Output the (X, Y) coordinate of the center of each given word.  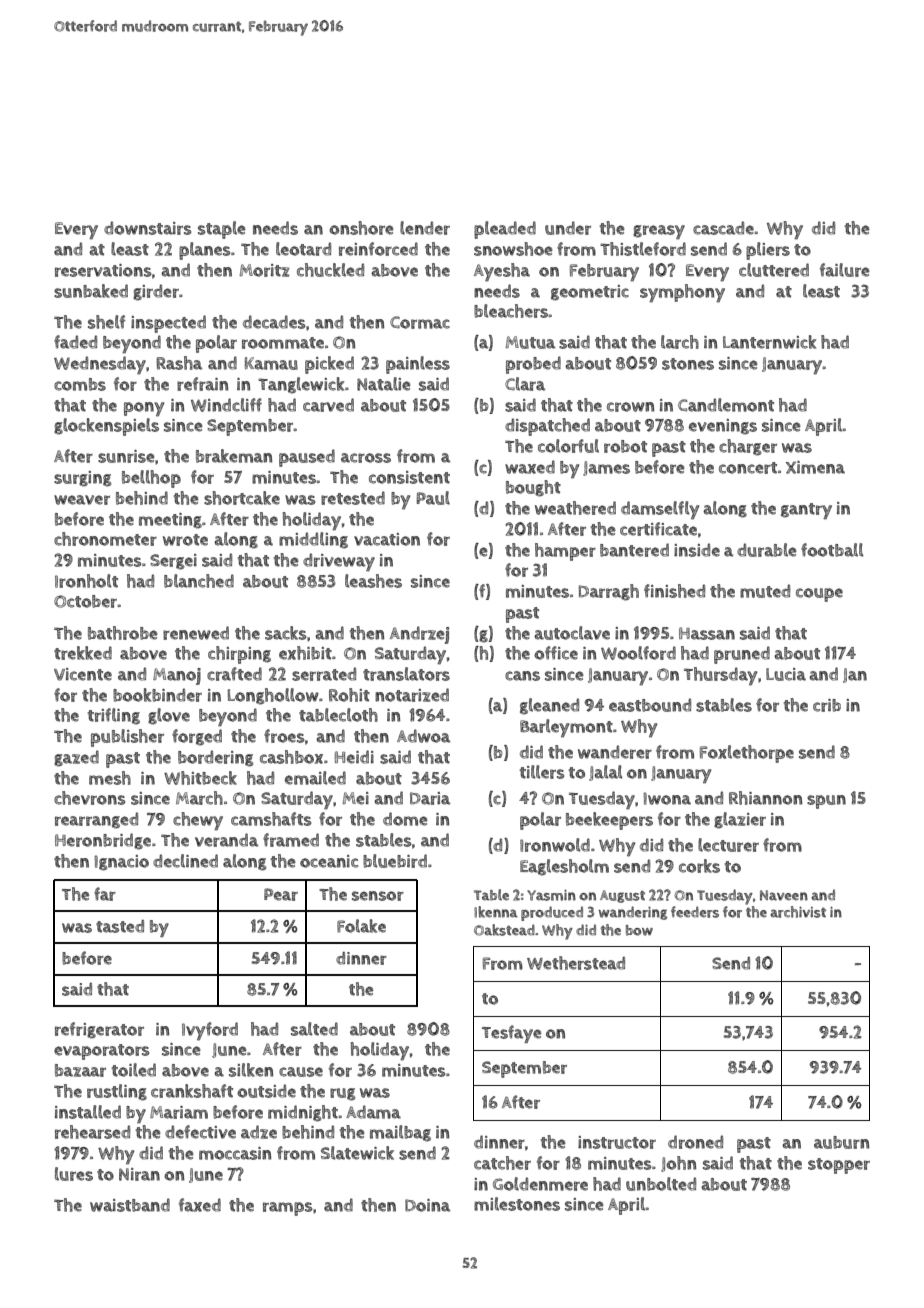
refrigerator (99, 1030)
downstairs (147, 228)
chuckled (330, 270)
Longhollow (273, 696)
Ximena (815, 467)
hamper (565, 552)
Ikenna (496, 912)
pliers (768, 251)
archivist (798, 912)
